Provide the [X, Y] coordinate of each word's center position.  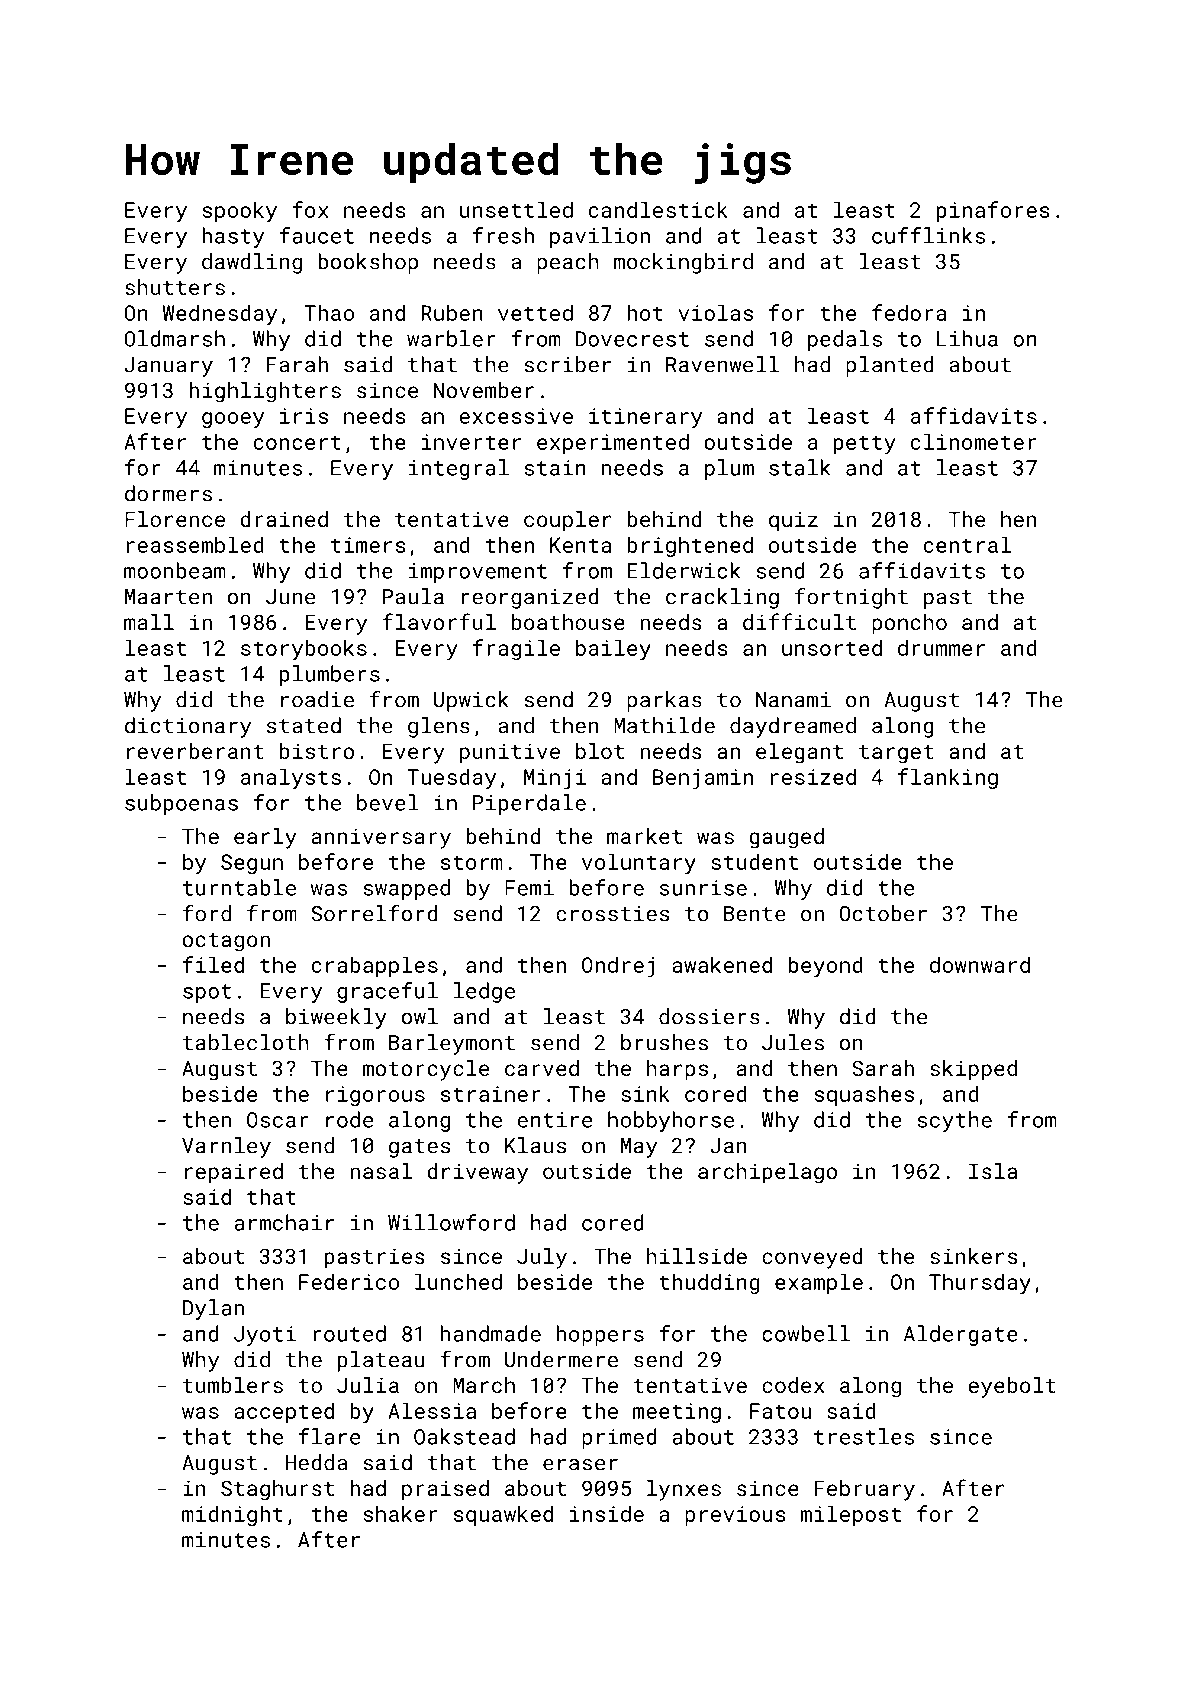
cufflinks [928, 235]
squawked [503, 1515]
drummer [941, 647]
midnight [232, 1515]
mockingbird [683, 263]
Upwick [471, 701]
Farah [297, 364]
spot [207, 993]
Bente [755, 914]
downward [980, 964]
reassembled [195, 544]
